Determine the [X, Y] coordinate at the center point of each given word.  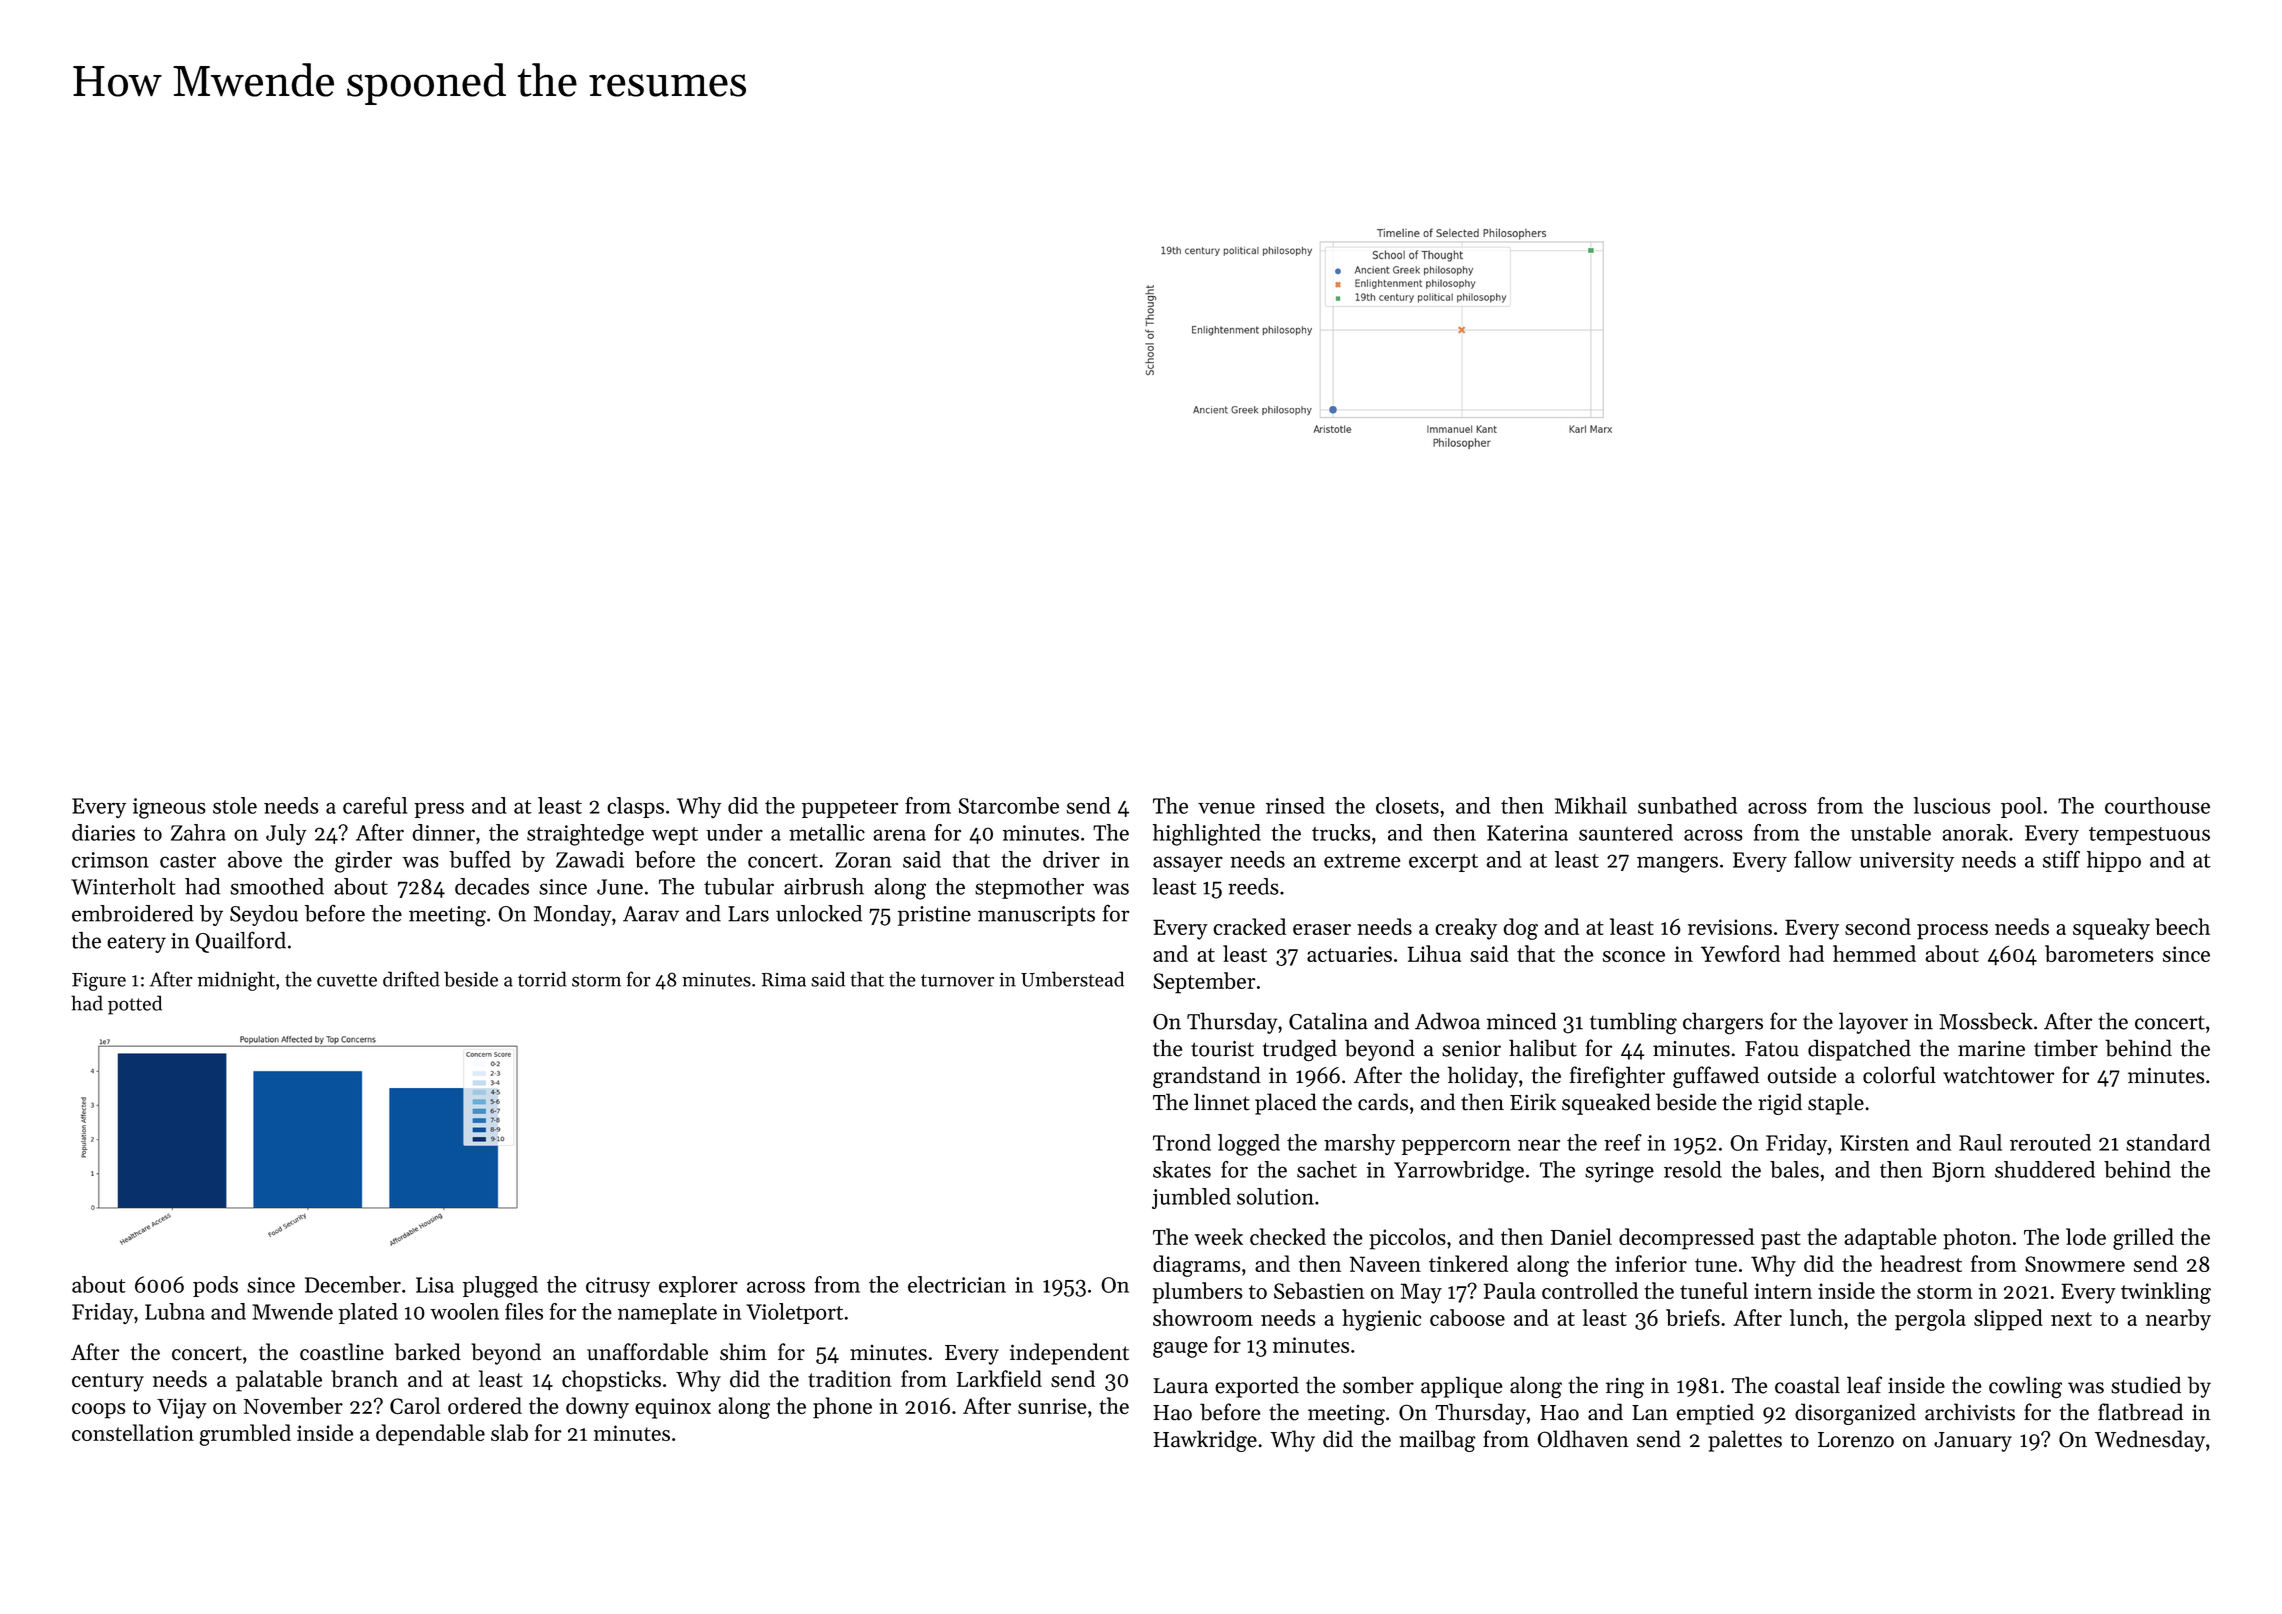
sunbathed [1687, 805]
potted [135, 1005]
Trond [1182, 1142]
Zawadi [590, 859]
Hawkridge [1205, 1441]
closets [1407, 805]
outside [1801, 1075]
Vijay [182, 1408]
